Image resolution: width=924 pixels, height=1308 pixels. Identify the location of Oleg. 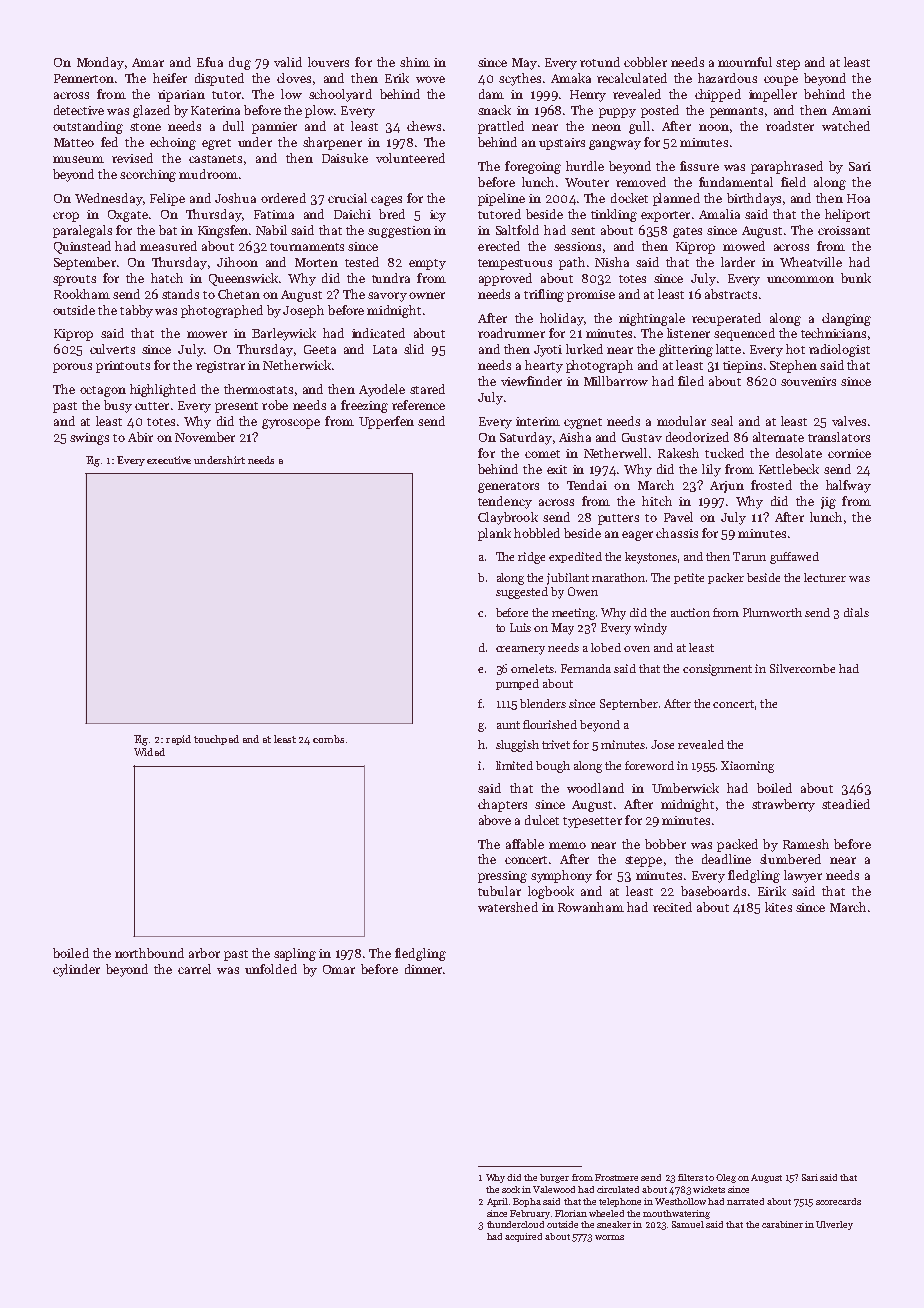
(726, 1178).
